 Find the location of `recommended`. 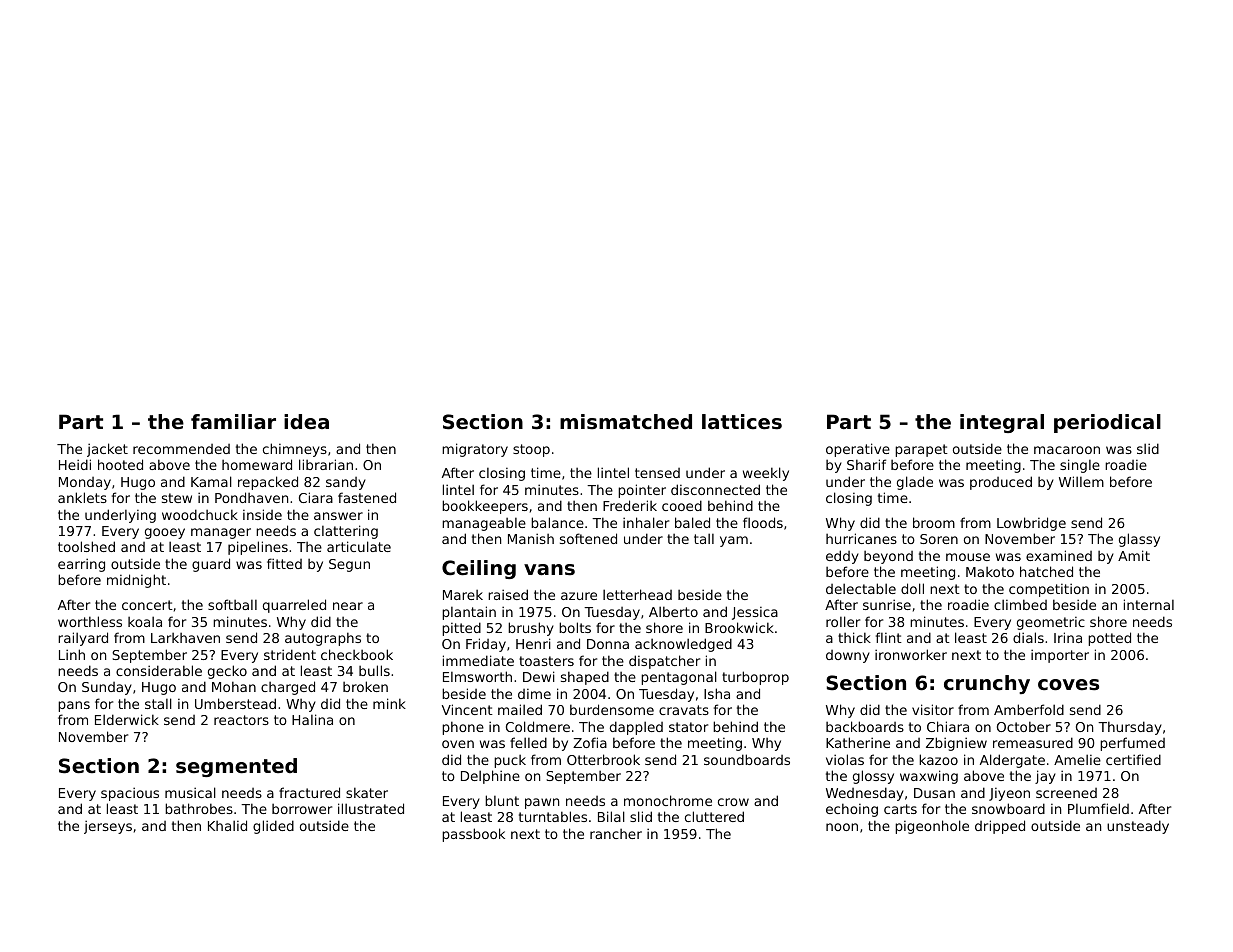

recommended is located at coordinates (181, 449).
